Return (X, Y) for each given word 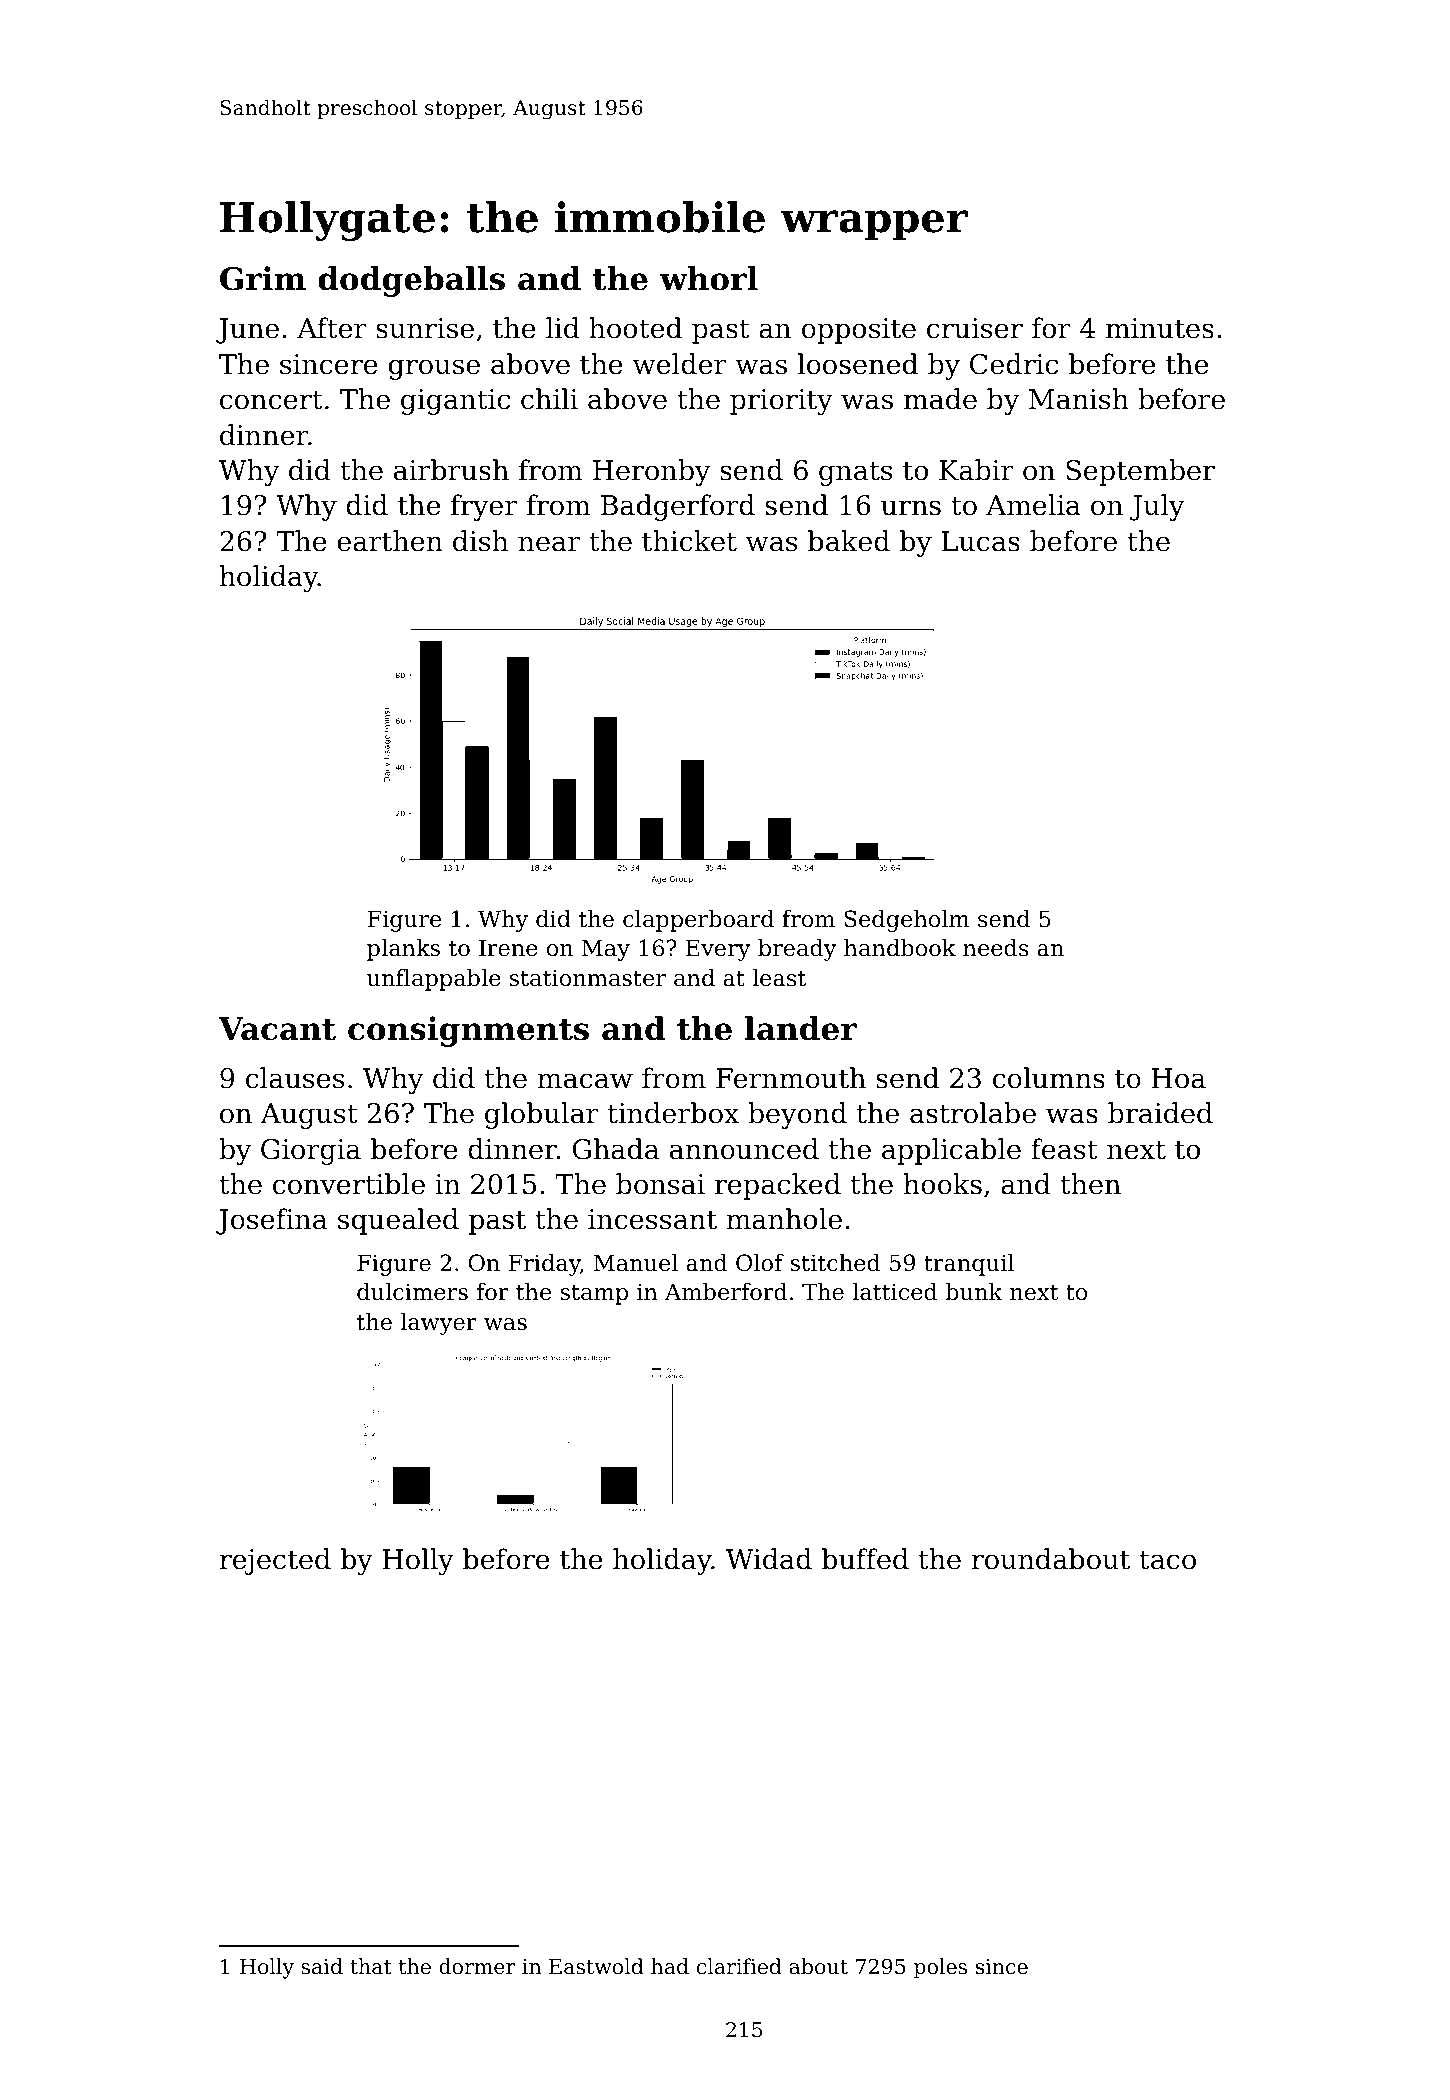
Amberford (726, 1292)
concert (271, 400)
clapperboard (698, 921)
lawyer (438, 1324)
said (322, 1966)
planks (403, 950)
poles (940, 1968)
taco (1167, 1560)
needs (996, 948)
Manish (1079, 399)
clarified (739, 1966)
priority (781, 402)
